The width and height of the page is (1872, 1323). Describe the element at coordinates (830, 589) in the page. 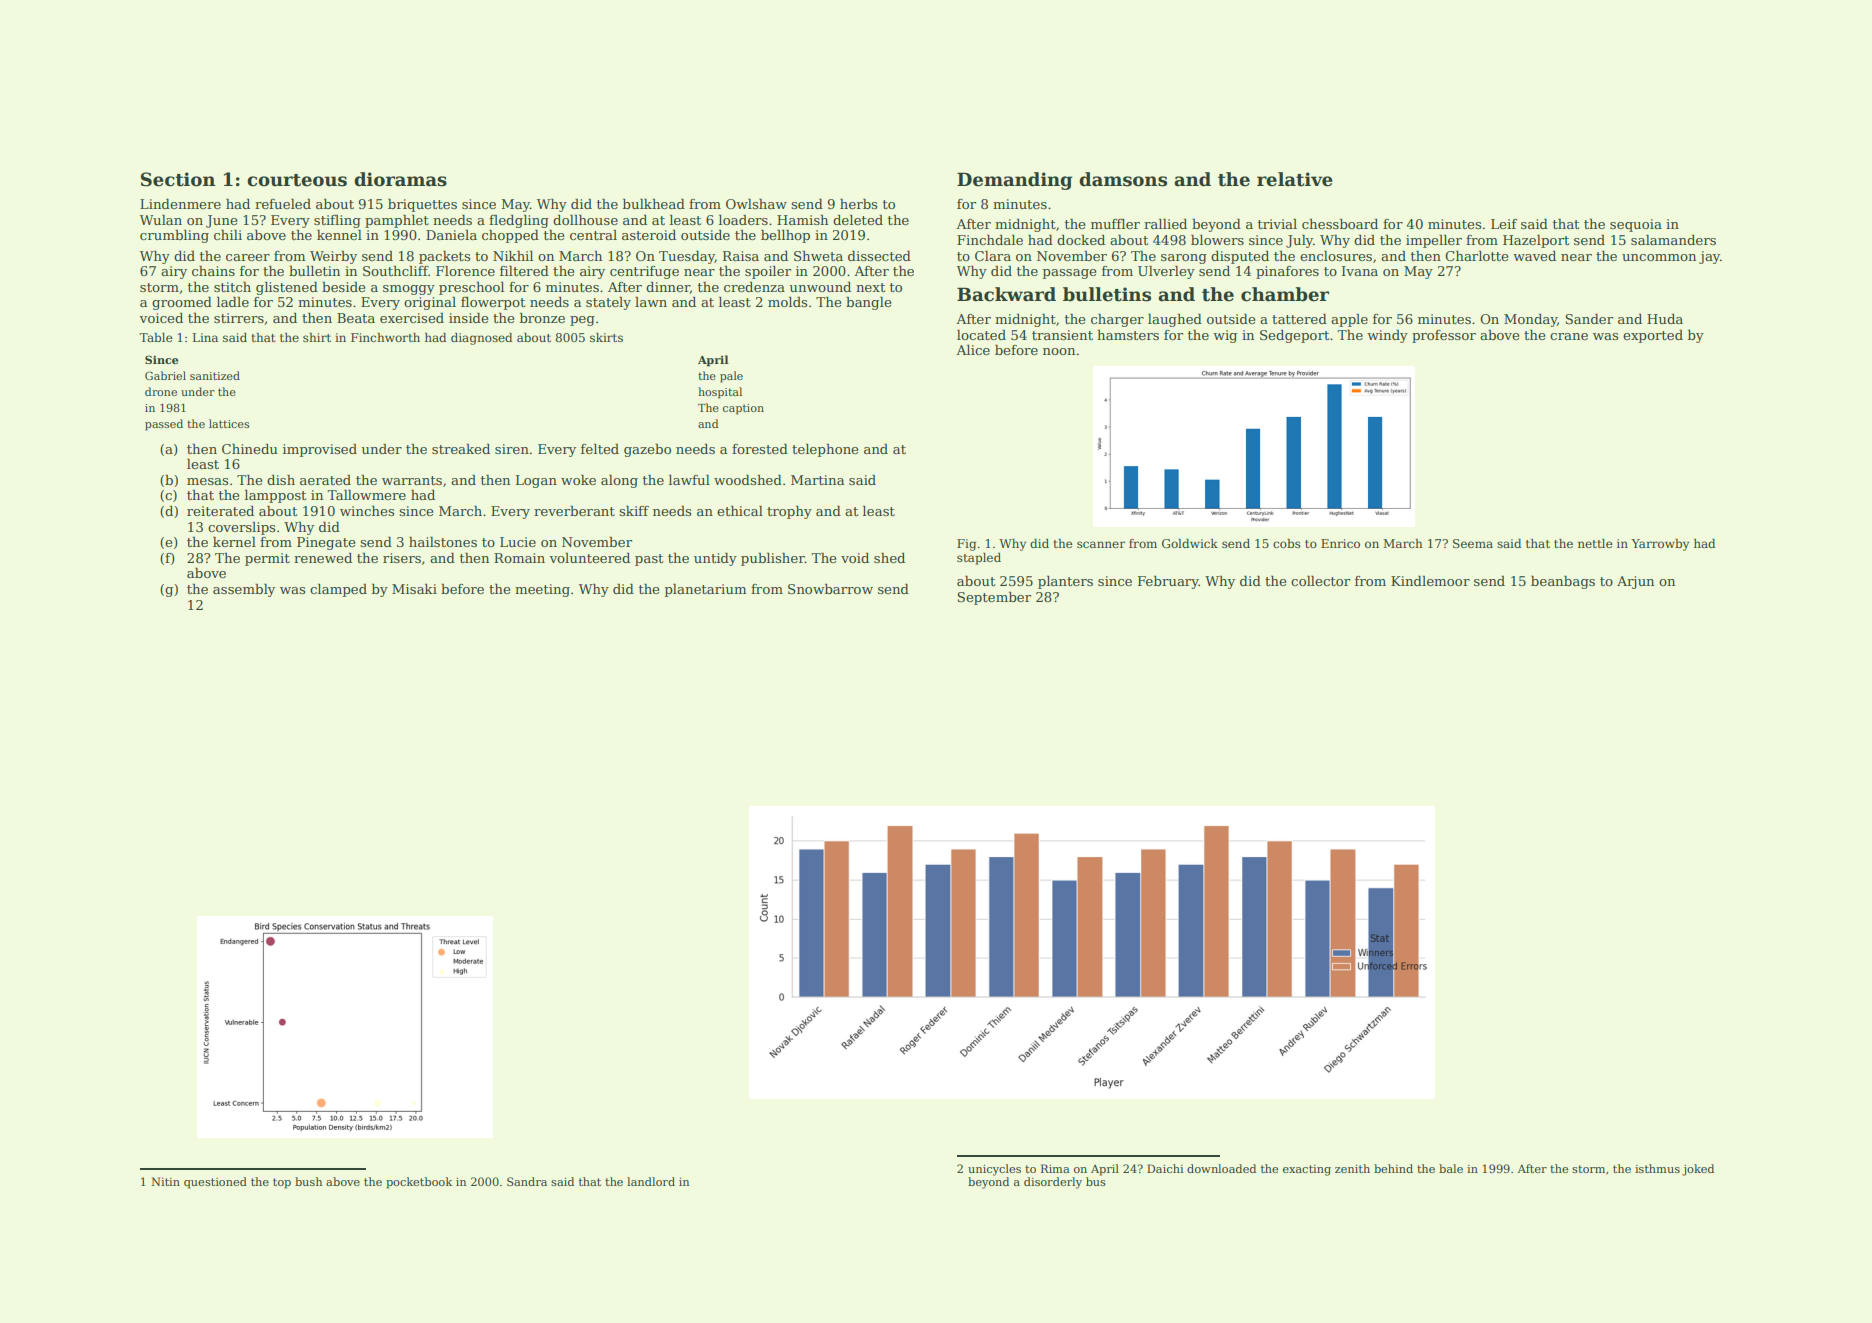

I see `Snowbarrow` at that location.
